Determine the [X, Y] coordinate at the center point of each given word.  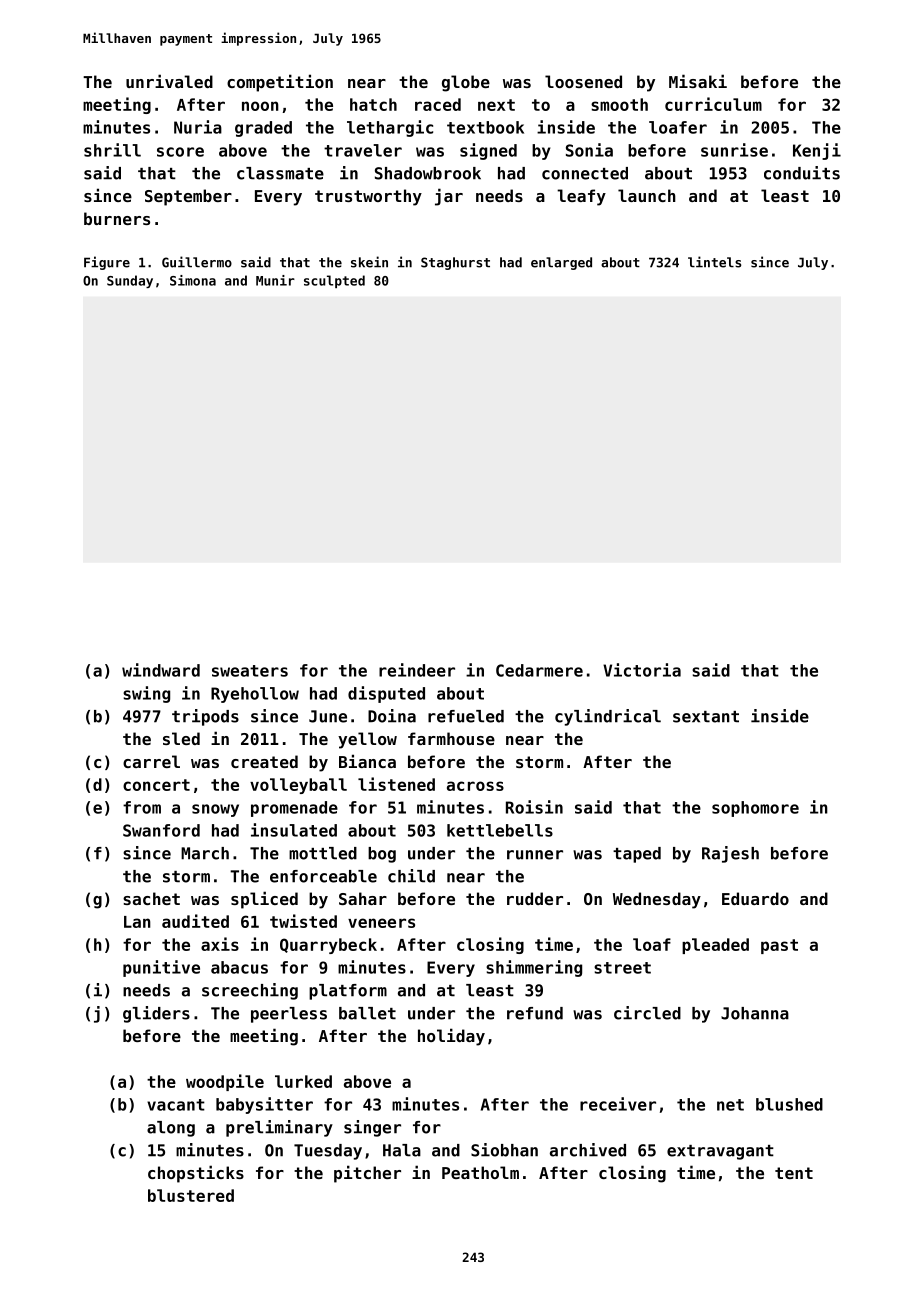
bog [382, 855]
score [180, 152]
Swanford [161, 830]
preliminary [279, 1128]
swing [146, 694]
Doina [392, 716]
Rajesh [730, 854]
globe [466, 83]
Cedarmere [539, 670]
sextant [706, 717]
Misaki [698, 81]
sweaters [250, 671]
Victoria [642, 670]
